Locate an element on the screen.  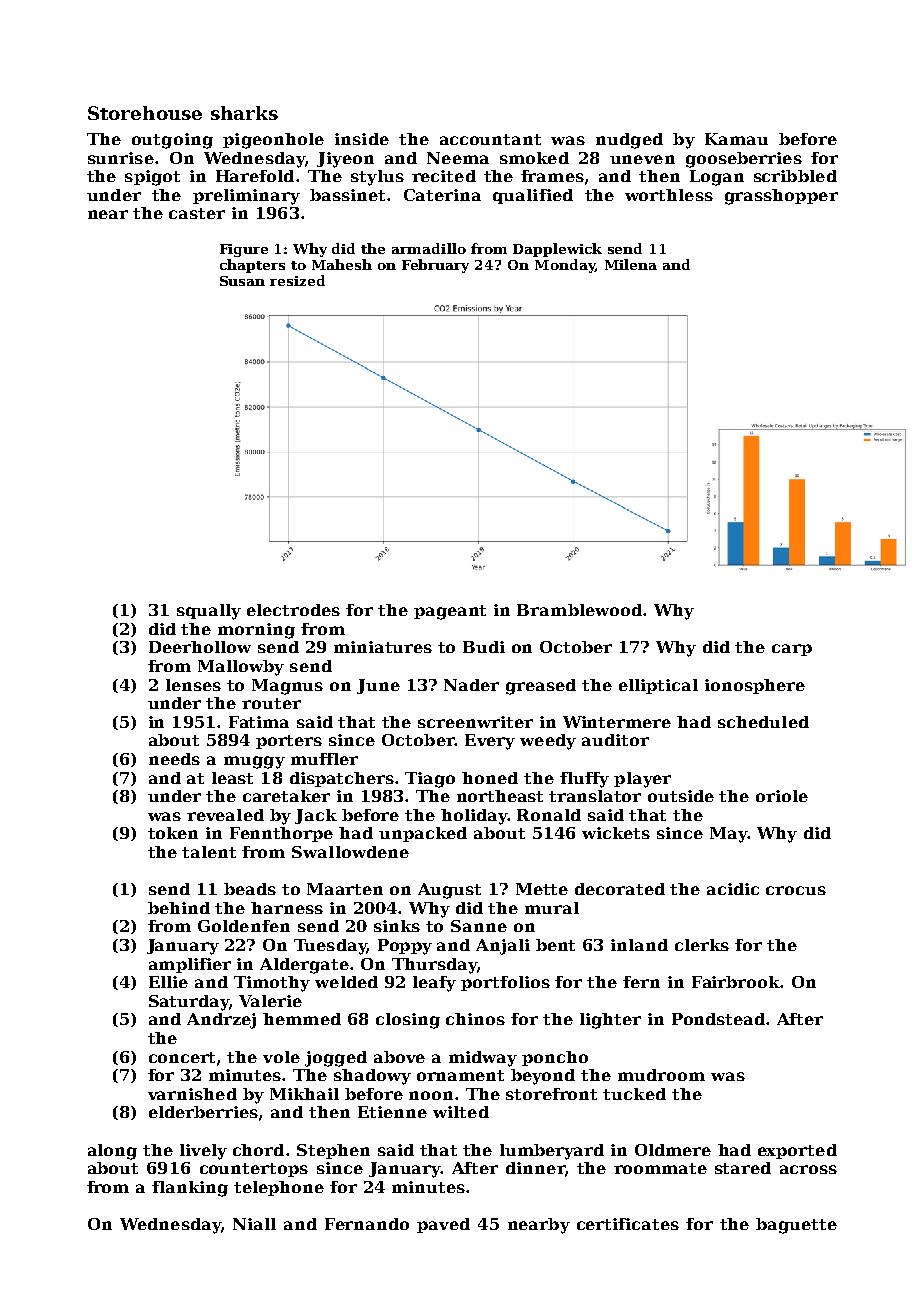
Susan is located at coordinates (242, 281).
